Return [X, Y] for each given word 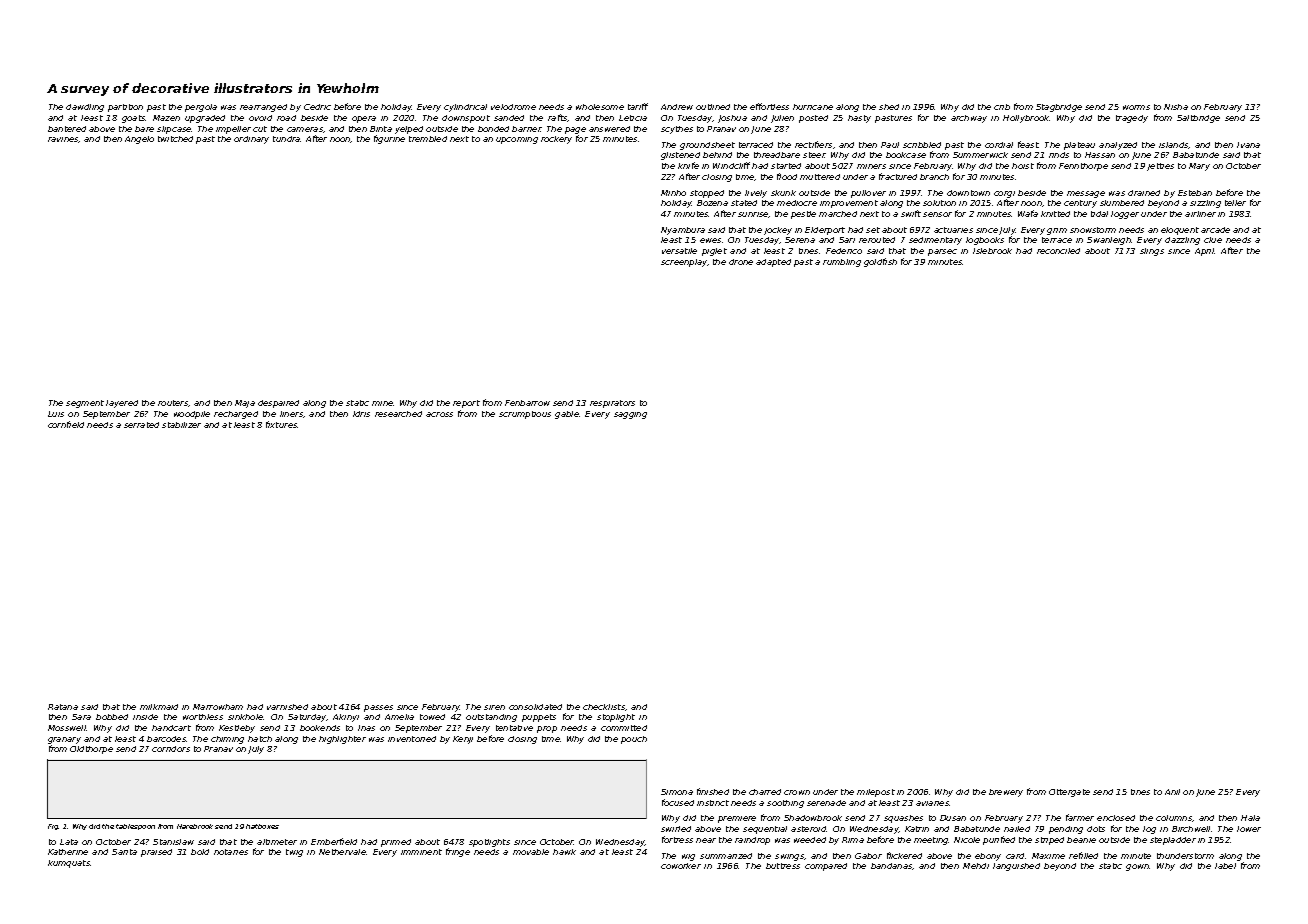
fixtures [281, 424]
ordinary [251, 140]
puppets [539, 718]
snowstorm [1093, 230]
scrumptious [525, 415]
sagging [630, 415]
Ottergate [1069, 793]
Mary [1199, 167]
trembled [428, 139]
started [786, 166]
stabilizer [181, 425]
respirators [612, 404]
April [1204, 252]
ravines [63, 140]
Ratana [63, 707]
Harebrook [195, 826]
